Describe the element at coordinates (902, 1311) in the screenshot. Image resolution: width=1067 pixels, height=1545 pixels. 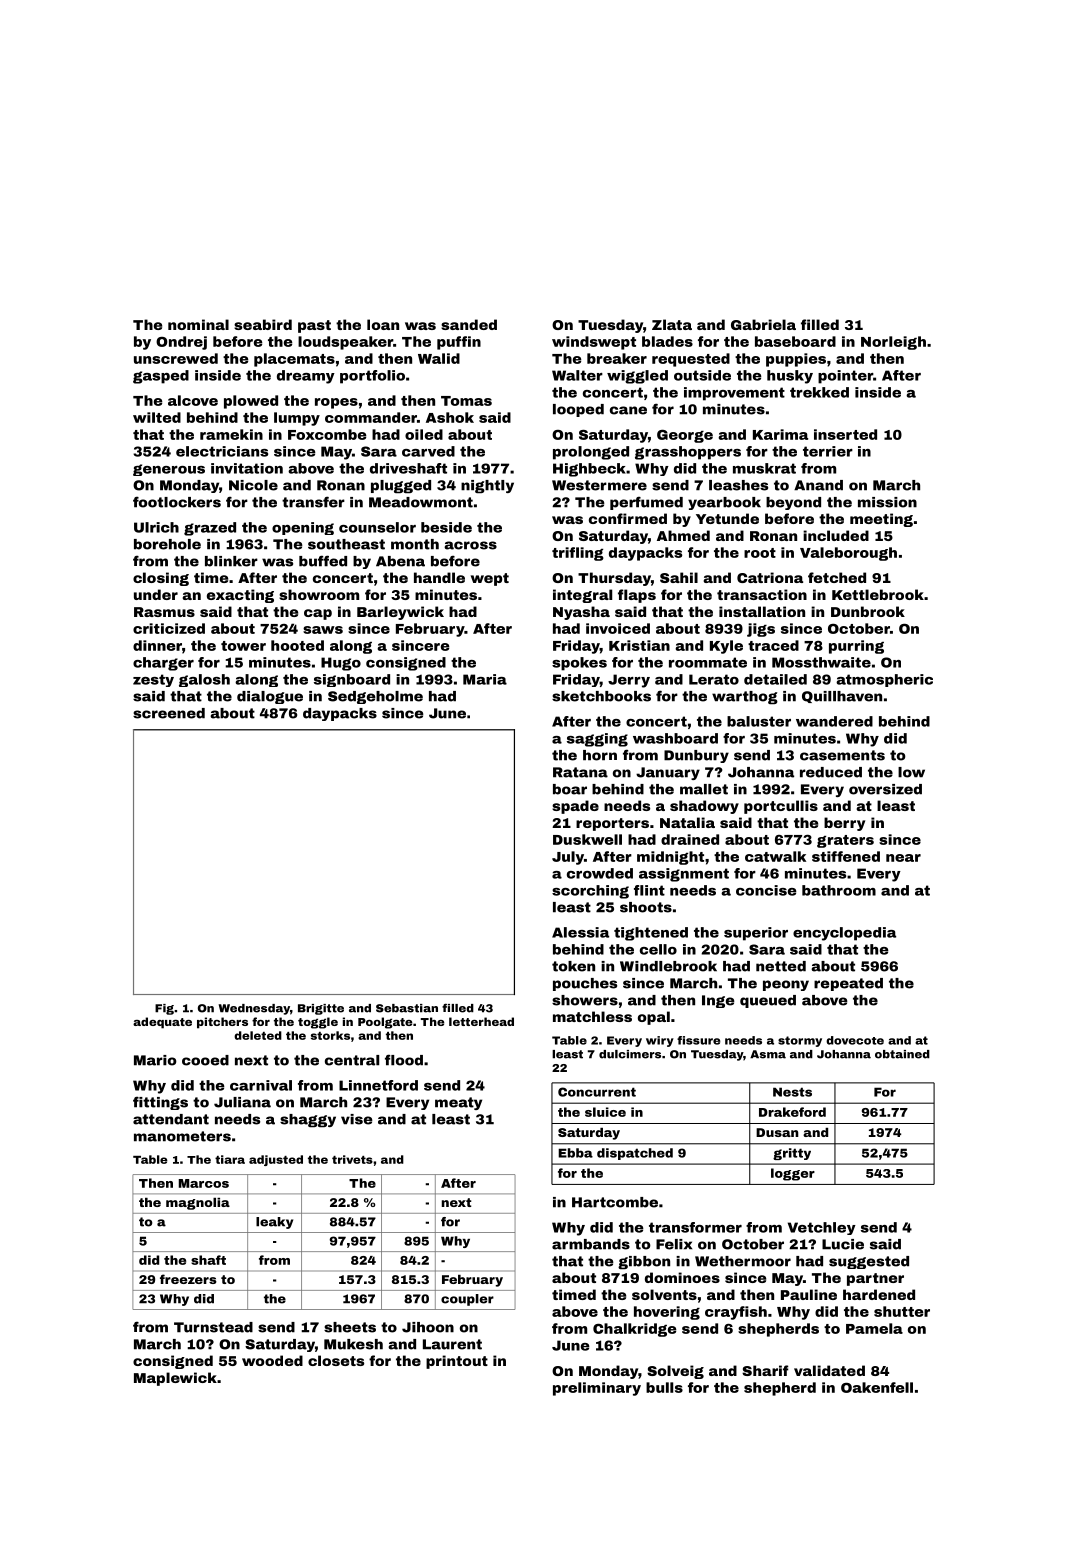
I see `shutter` at that location.
